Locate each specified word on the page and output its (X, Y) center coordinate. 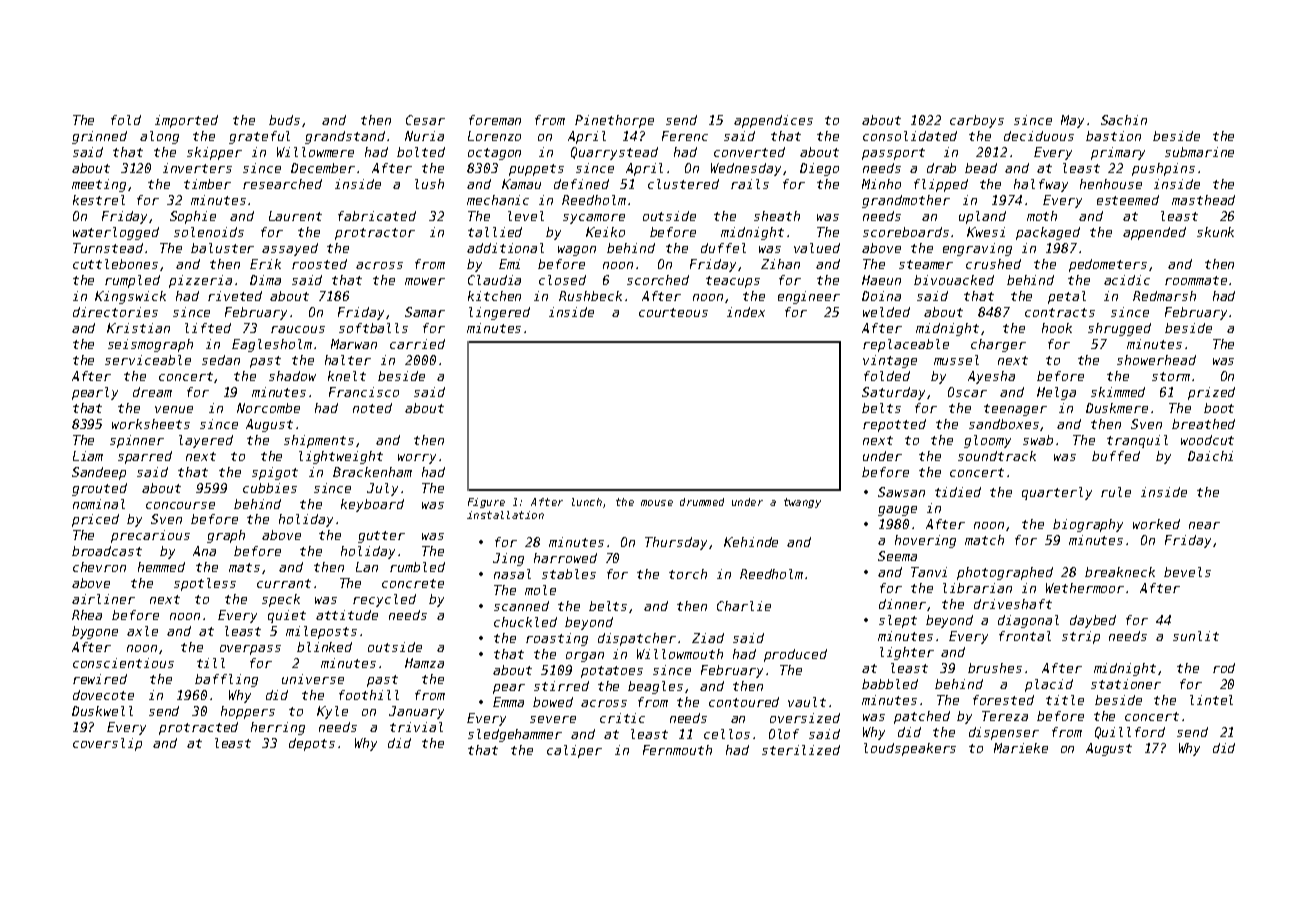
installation (505, 515)
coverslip (107, 744)
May (1072, 121)
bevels (1187, 572)
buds (284, 120)
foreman (495, 120)
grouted (99, 489)
